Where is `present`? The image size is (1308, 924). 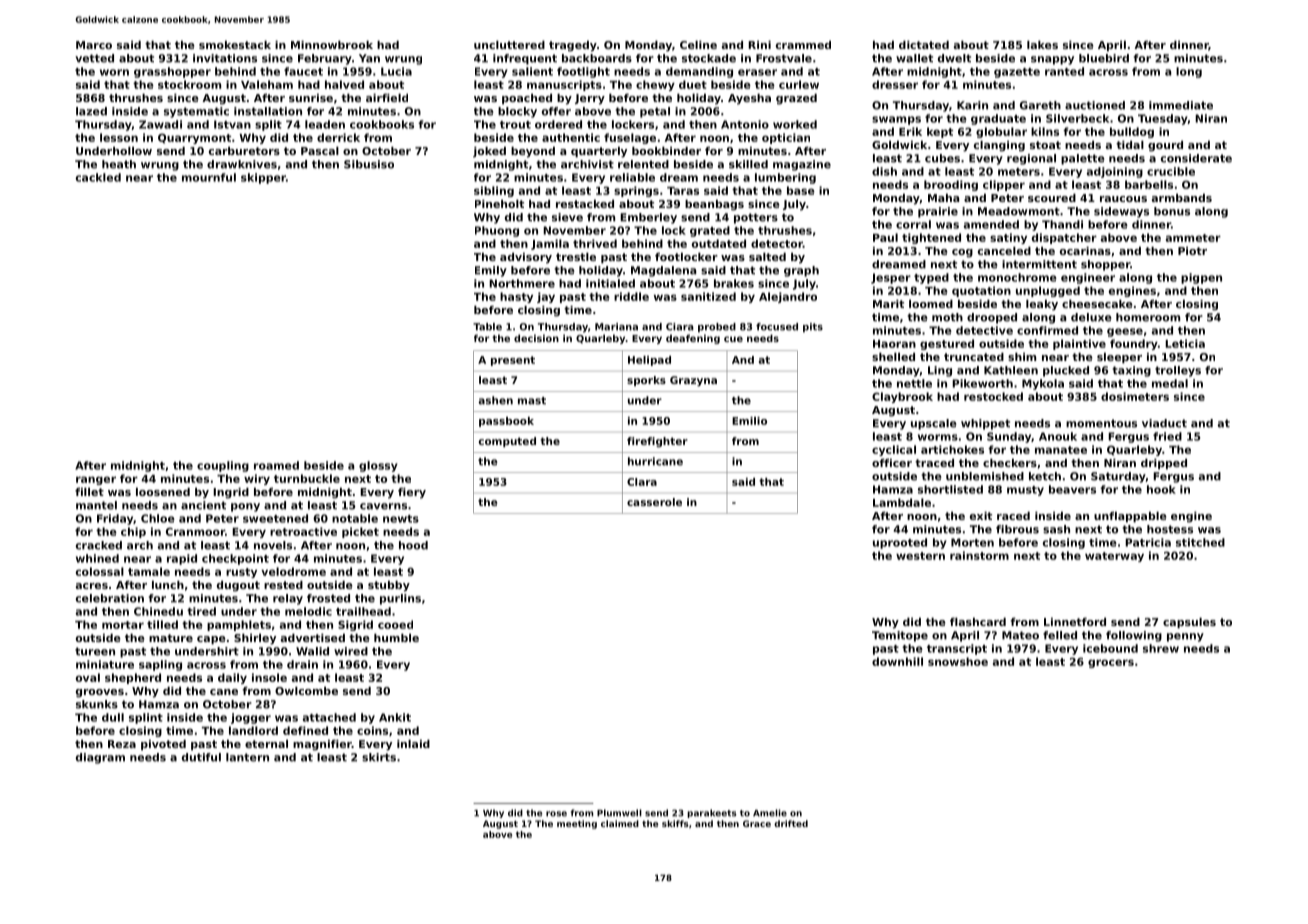 present is located at coordinates (513, 361).
